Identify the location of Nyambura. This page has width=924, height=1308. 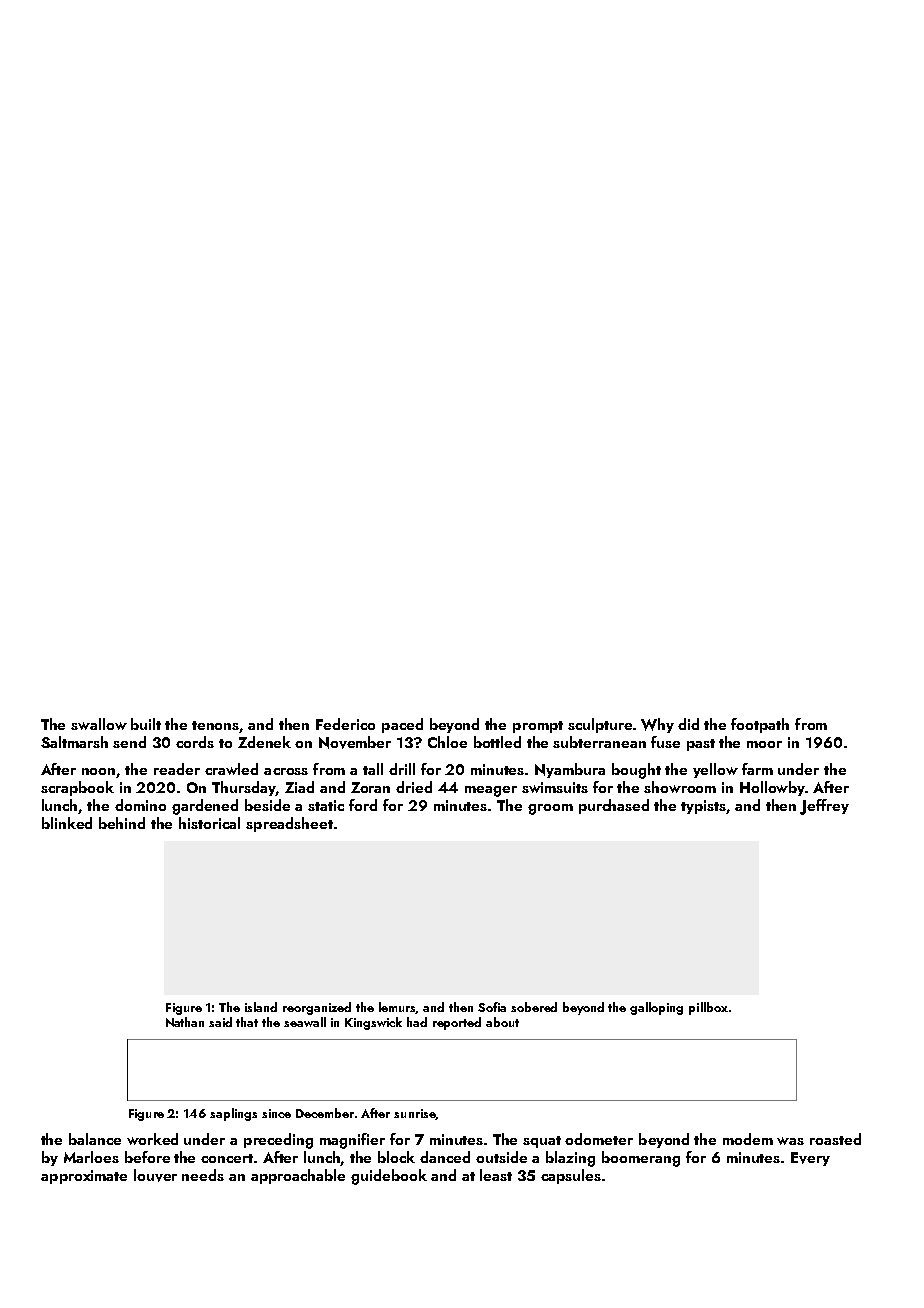
(570, 770).
